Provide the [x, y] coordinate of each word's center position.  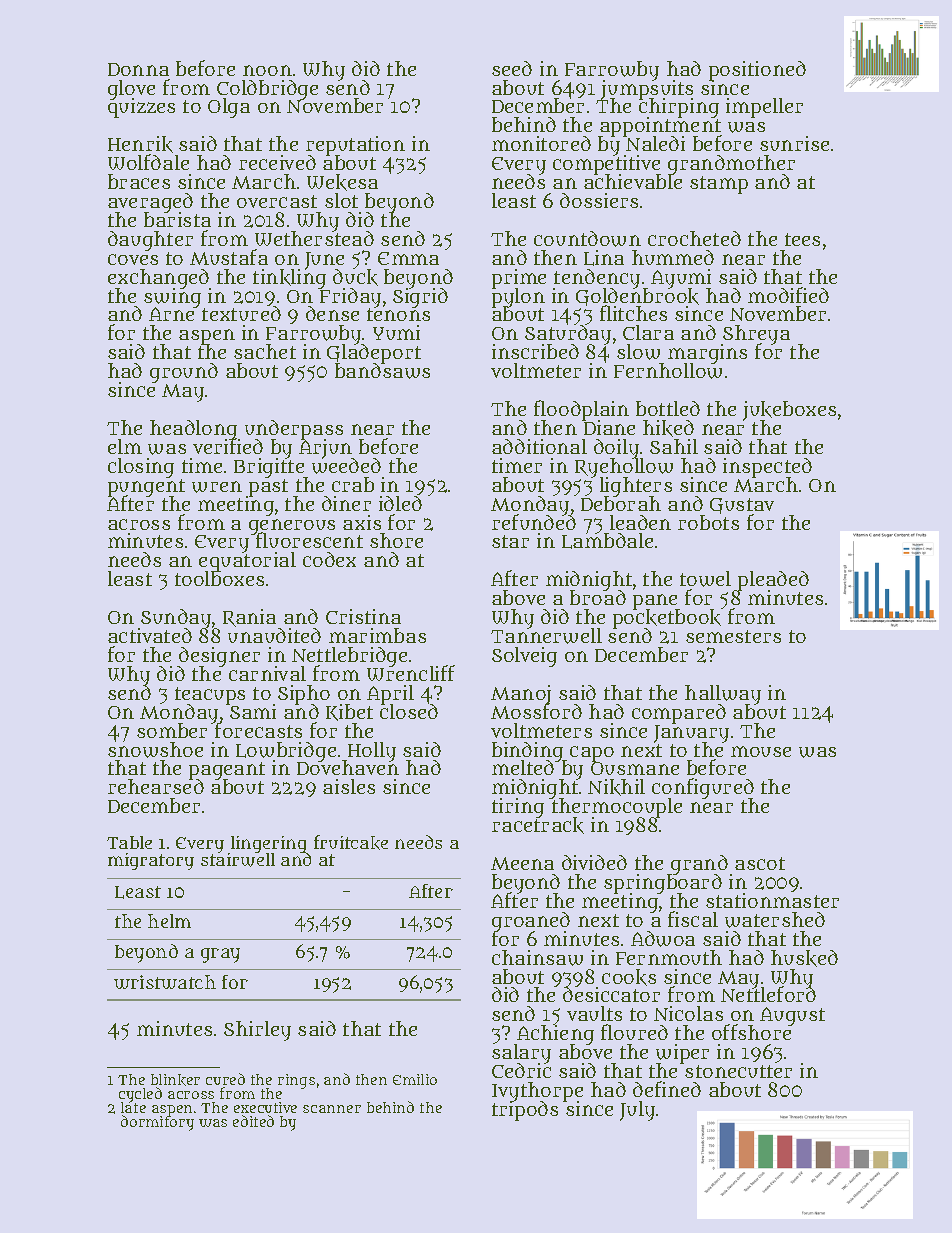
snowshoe [155, 750]
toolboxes [219, 579]
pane [656, 602]
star [510, 541]
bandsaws [382, 371]
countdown [587, 239]
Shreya [755, 335]
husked [804, 958]
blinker [175, 1080]
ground [184, 373]
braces [139, 181]
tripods [525, 1111]
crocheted [694, 238]
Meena [522, 863]
